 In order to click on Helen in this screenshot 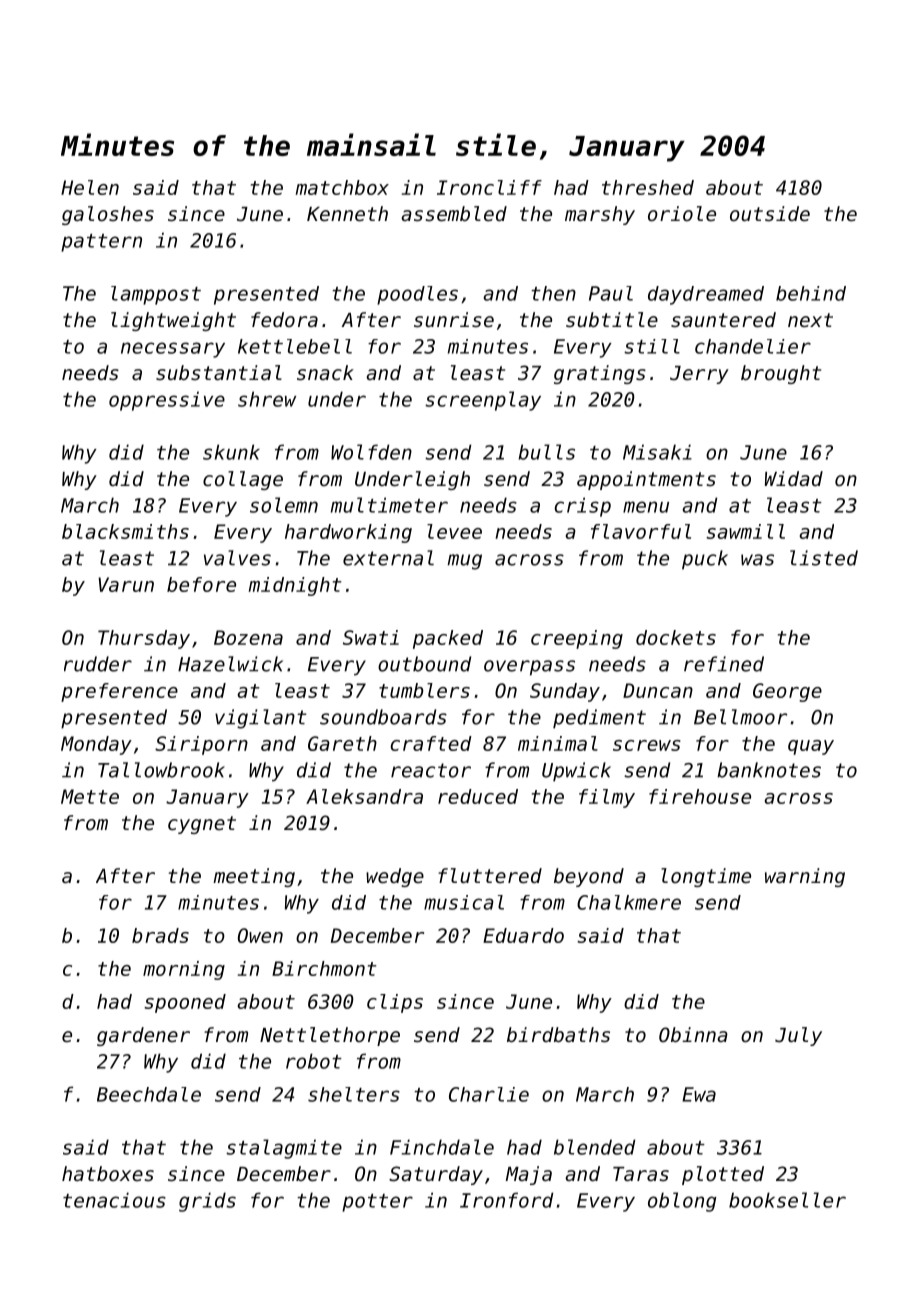, I will do `click(90, 187)`.
